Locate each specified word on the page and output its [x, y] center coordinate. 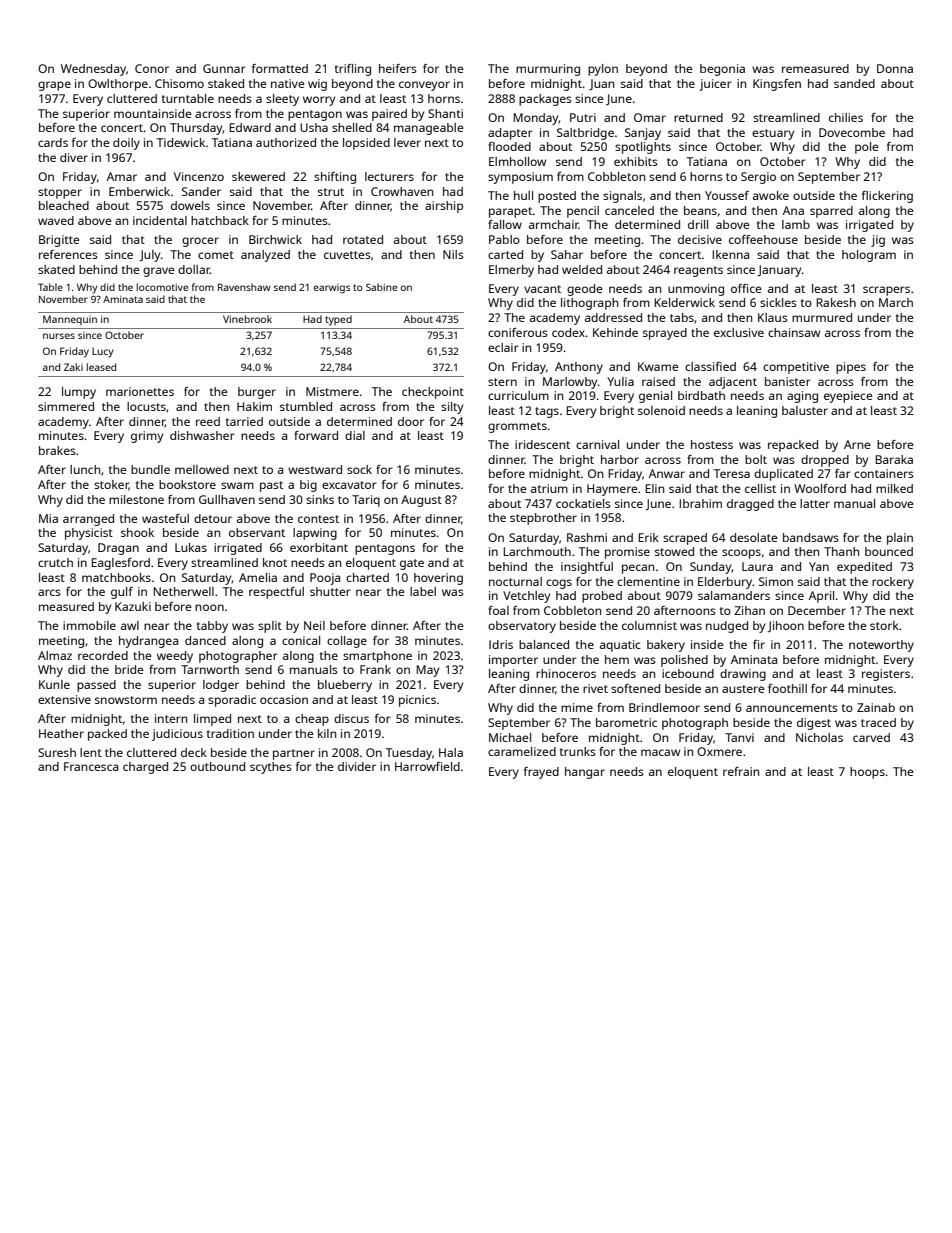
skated [56, 269]
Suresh [57, 752]
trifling [353, 70]
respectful [276, 593]
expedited [864, 568]
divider [357, 766]
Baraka [894, 459]
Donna [895, 68]
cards [53, 142]
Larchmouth [537, 551]
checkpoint [433, 393]
